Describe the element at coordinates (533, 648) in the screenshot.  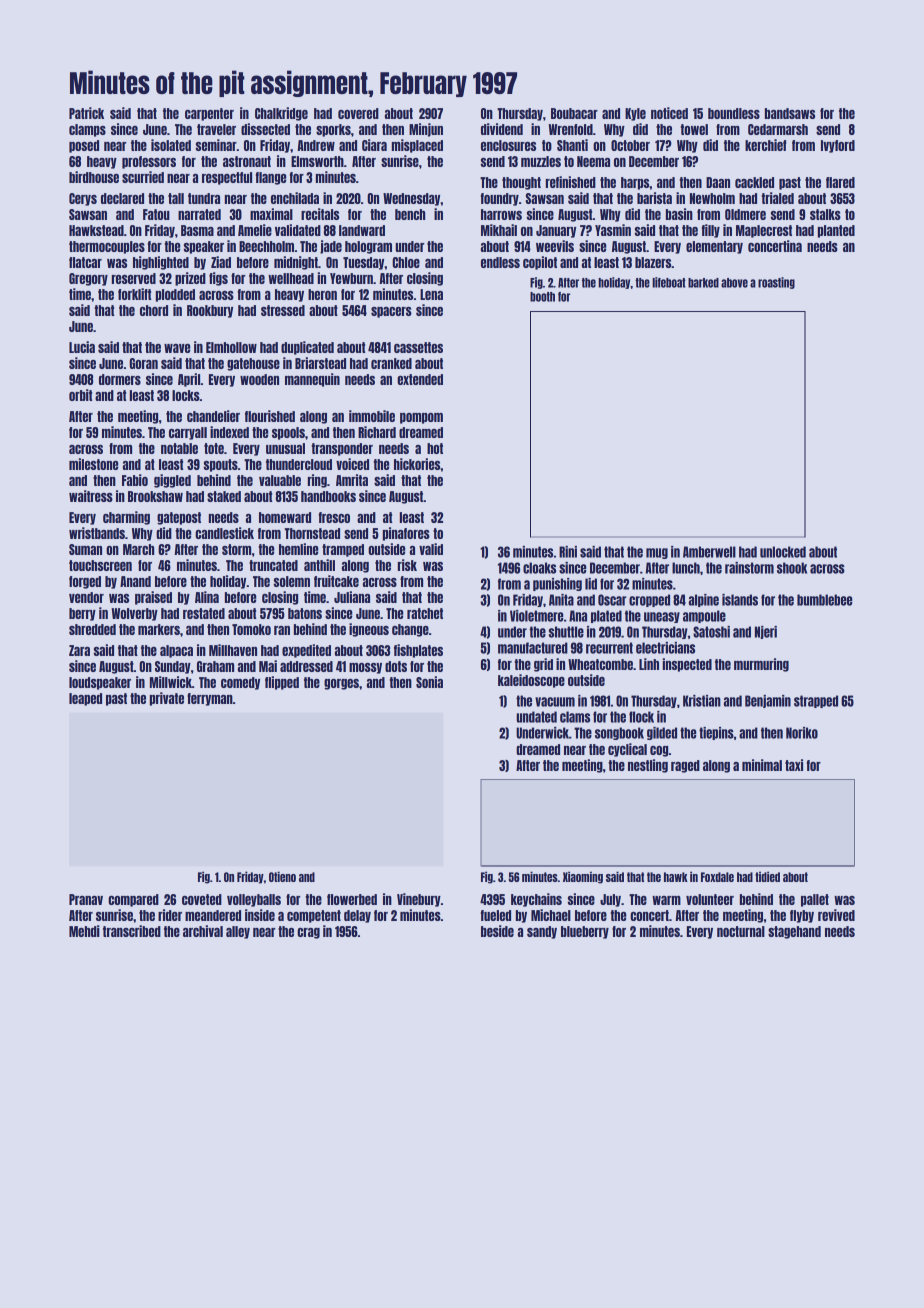
I see `manufactured` at that location.
